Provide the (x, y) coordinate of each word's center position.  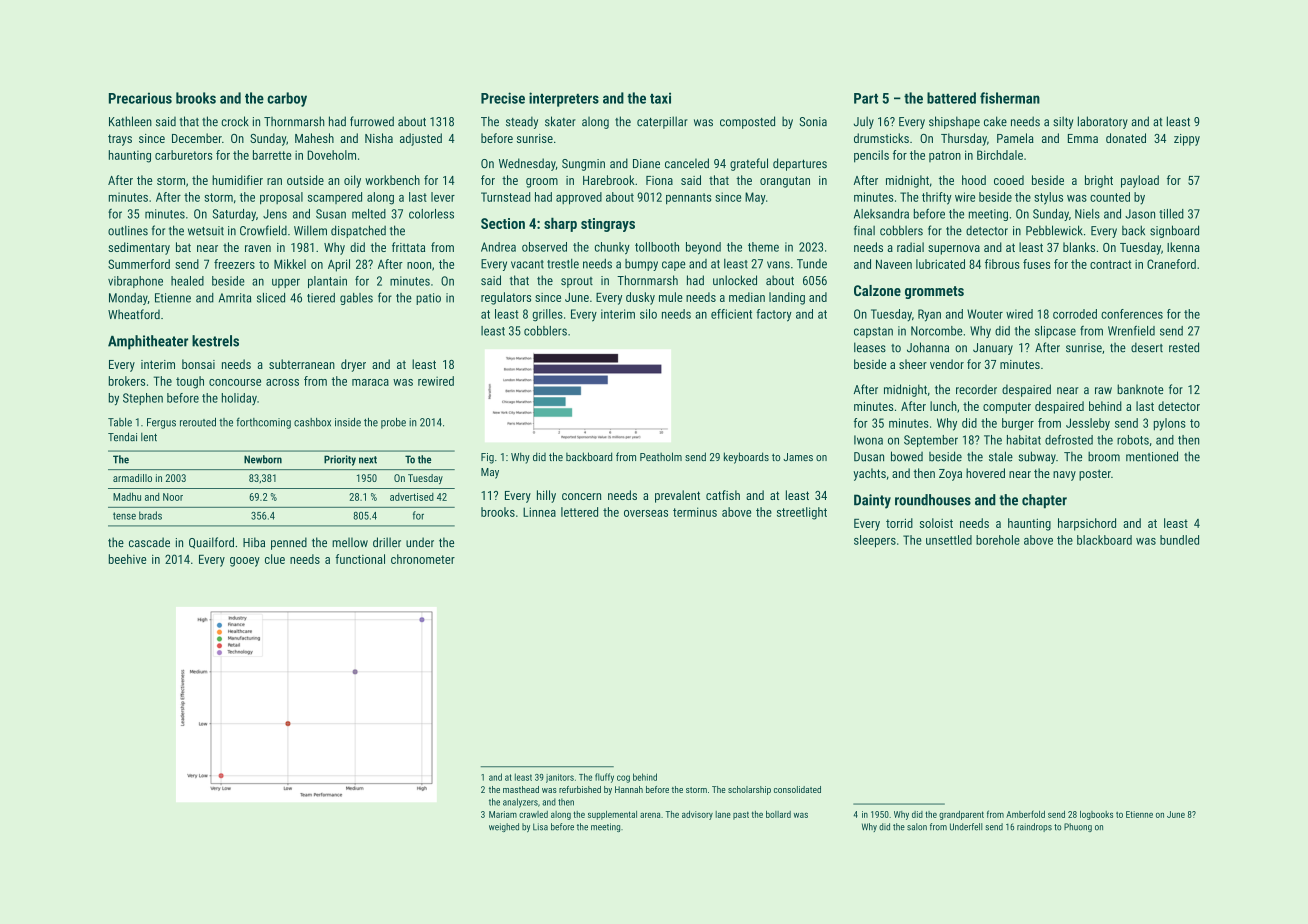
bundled (1179, 540)
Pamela (1015, 138)
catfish (723, 495)
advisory (697, 815)
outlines (128, 230)
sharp (560, 224)
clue (275, 559)
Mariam (503, 814)
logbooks (1096, 815)
